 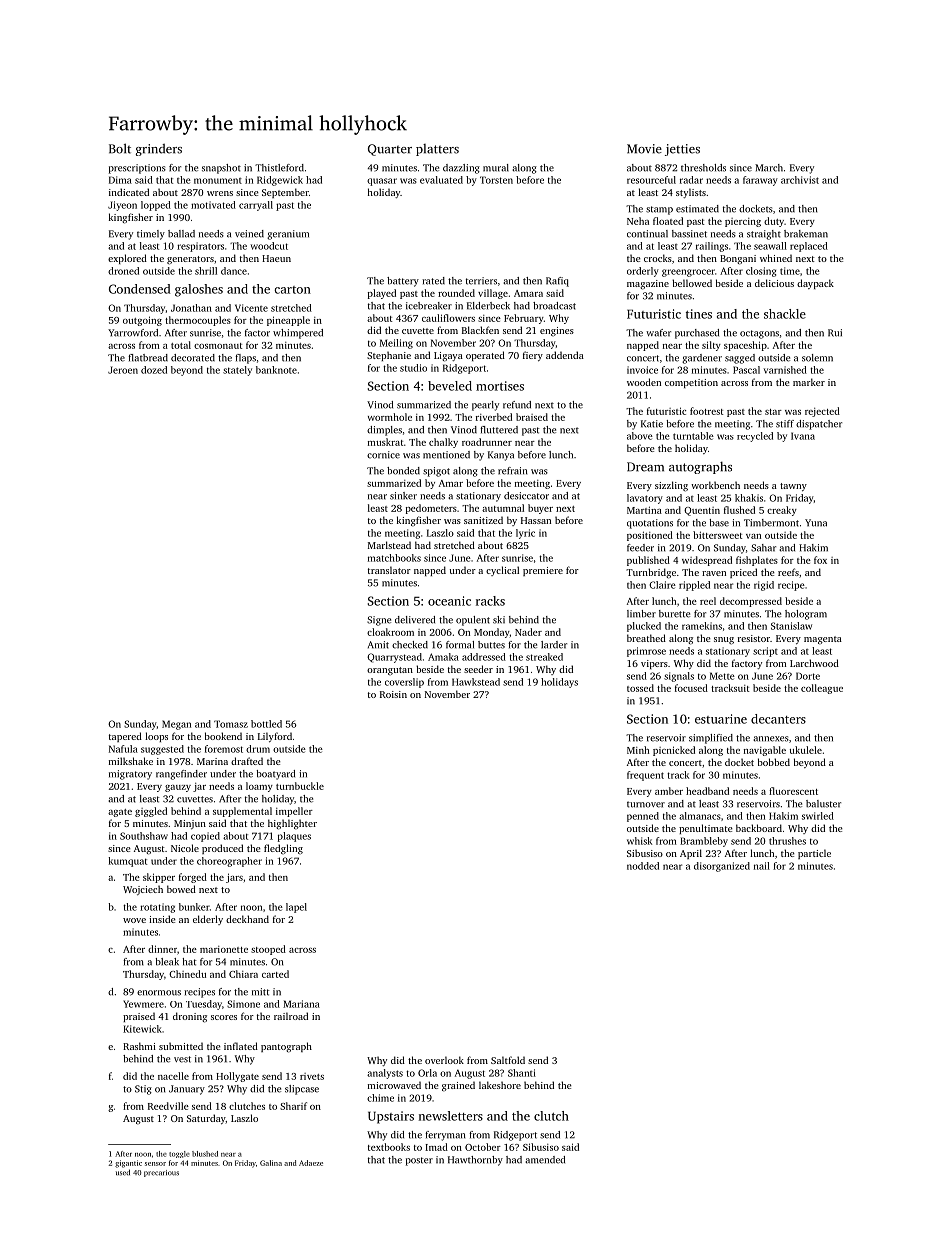 What do you see at coordinates (817, 358) in the screenshot?
I see `solemn` at bounding box center [817, 358].
